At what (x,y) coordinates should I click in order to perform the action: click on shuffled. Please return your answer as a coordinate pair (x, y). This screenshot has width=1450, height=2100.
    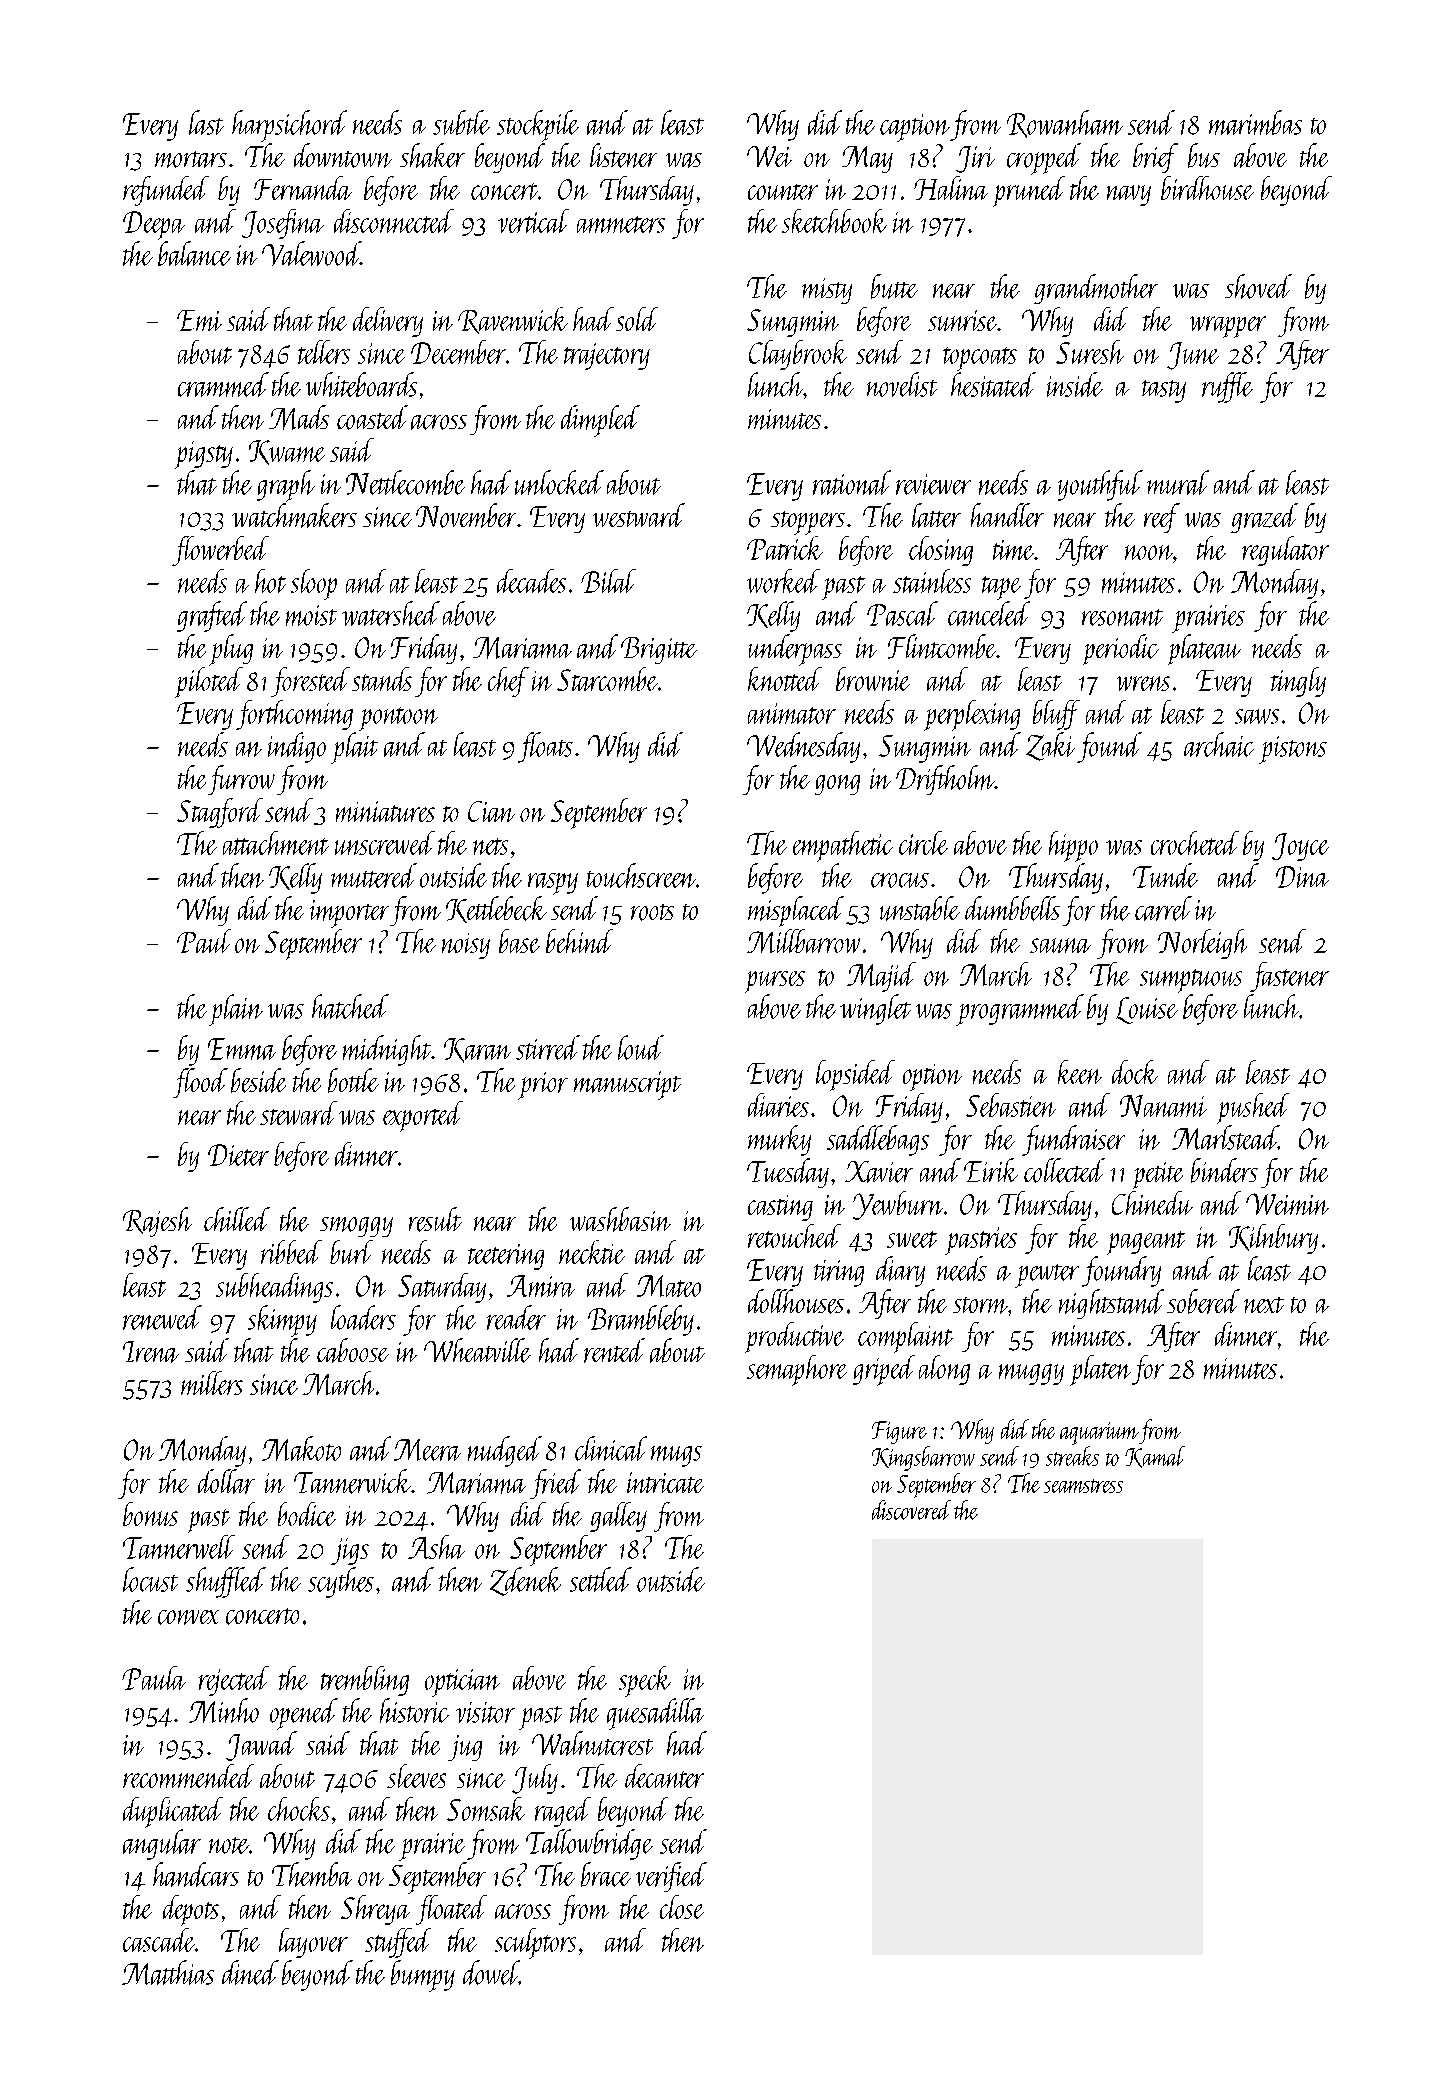
    Looking at the image, I should click on (226, 1582).
